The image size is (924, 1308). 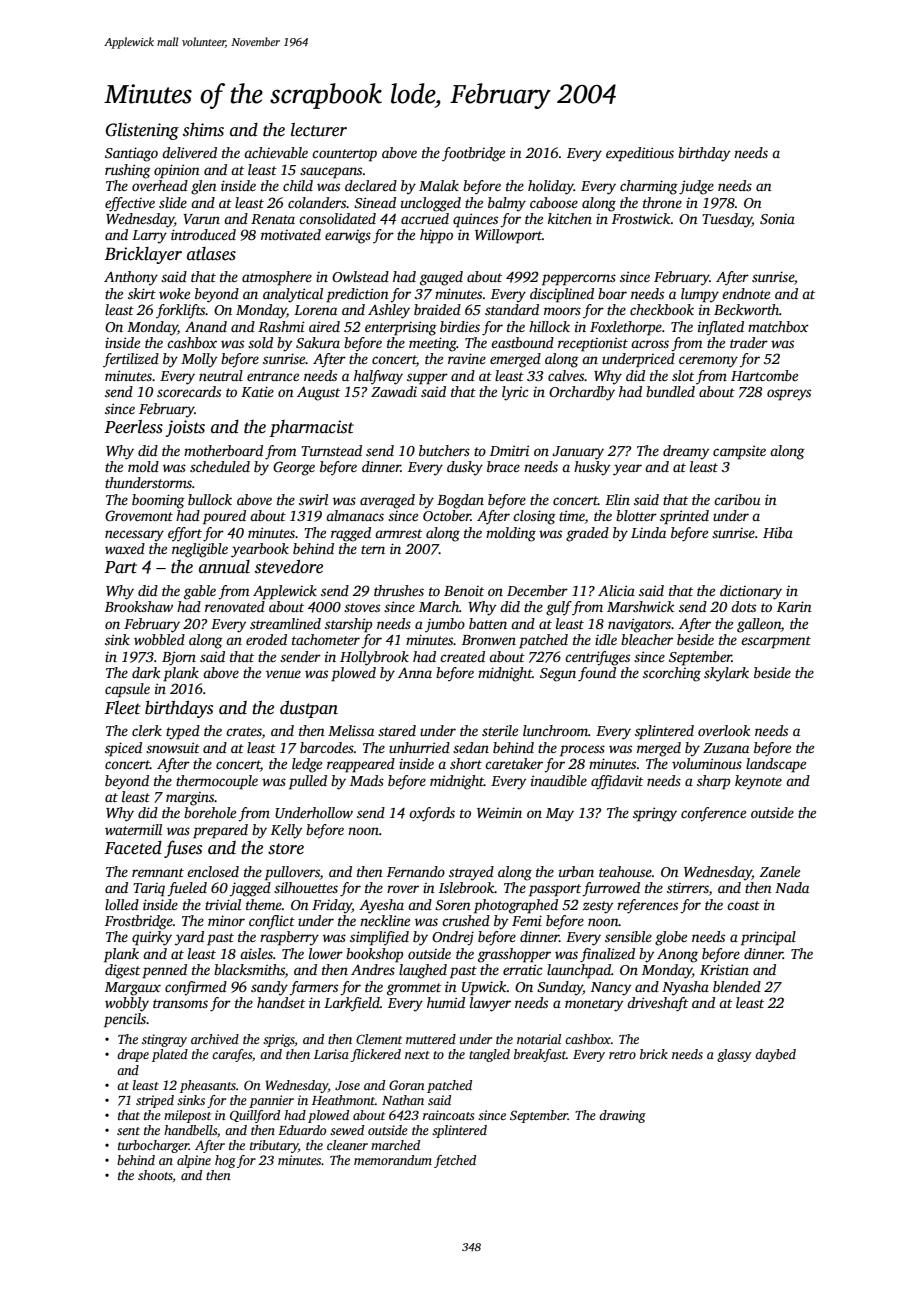 What do you see at coordinates (727, 220) in the screenshot?
I see `Tuesday` at bounding box center [727, 220].
